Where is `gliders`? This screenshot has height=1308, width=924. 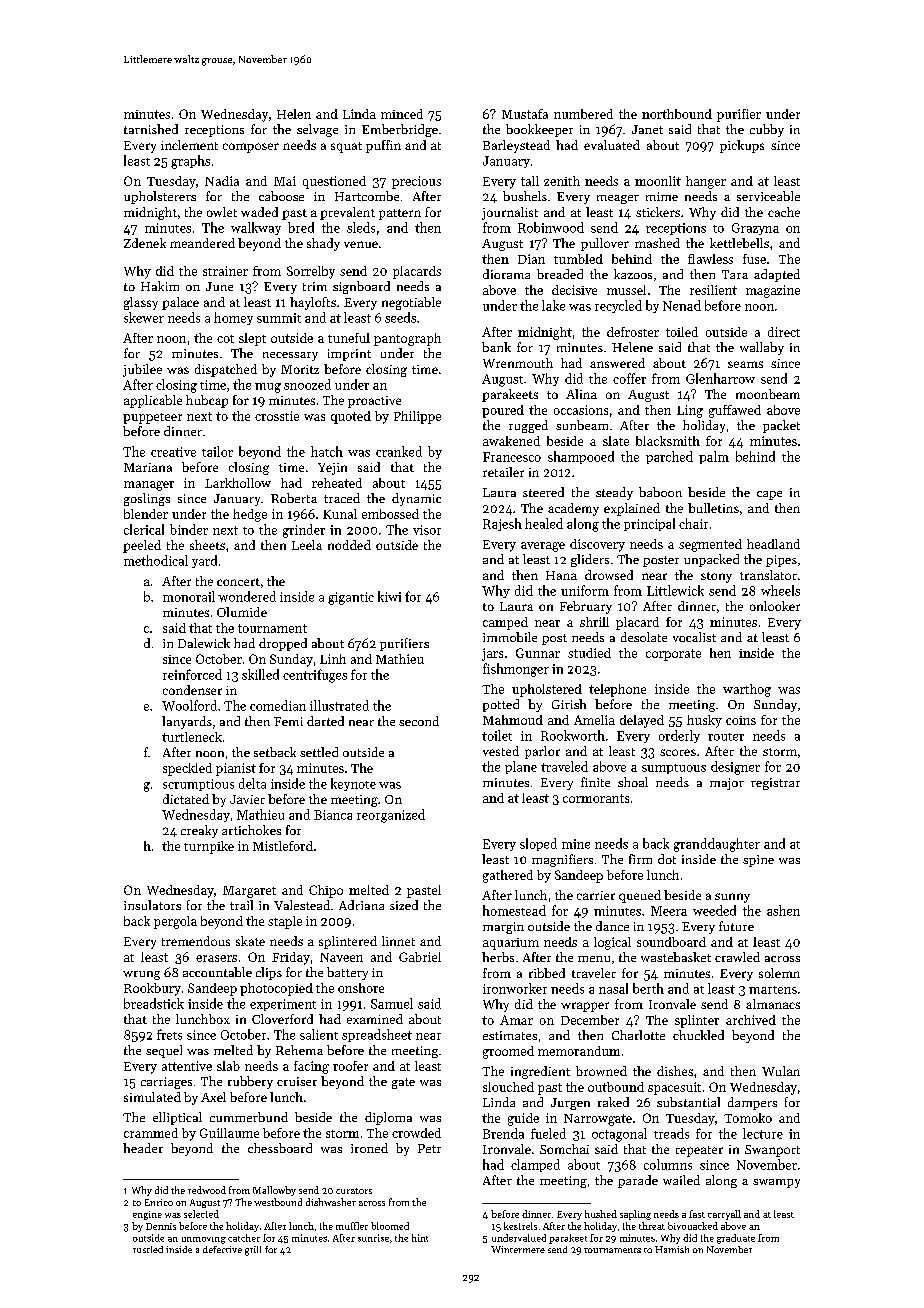 gliders is located at coordinates (590, 560).
